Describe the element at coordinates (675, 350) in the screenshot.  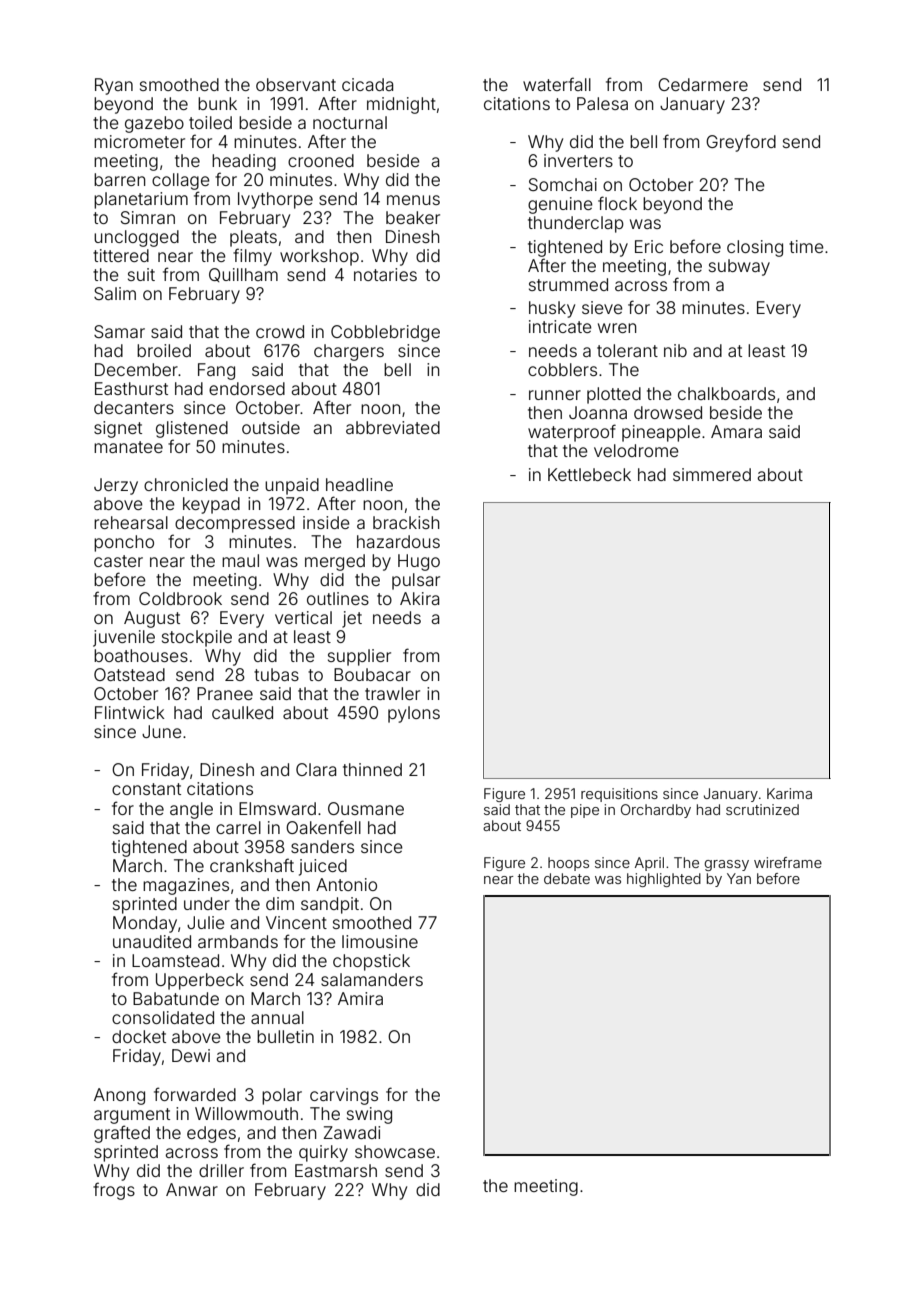
I see `nib` at that location.
